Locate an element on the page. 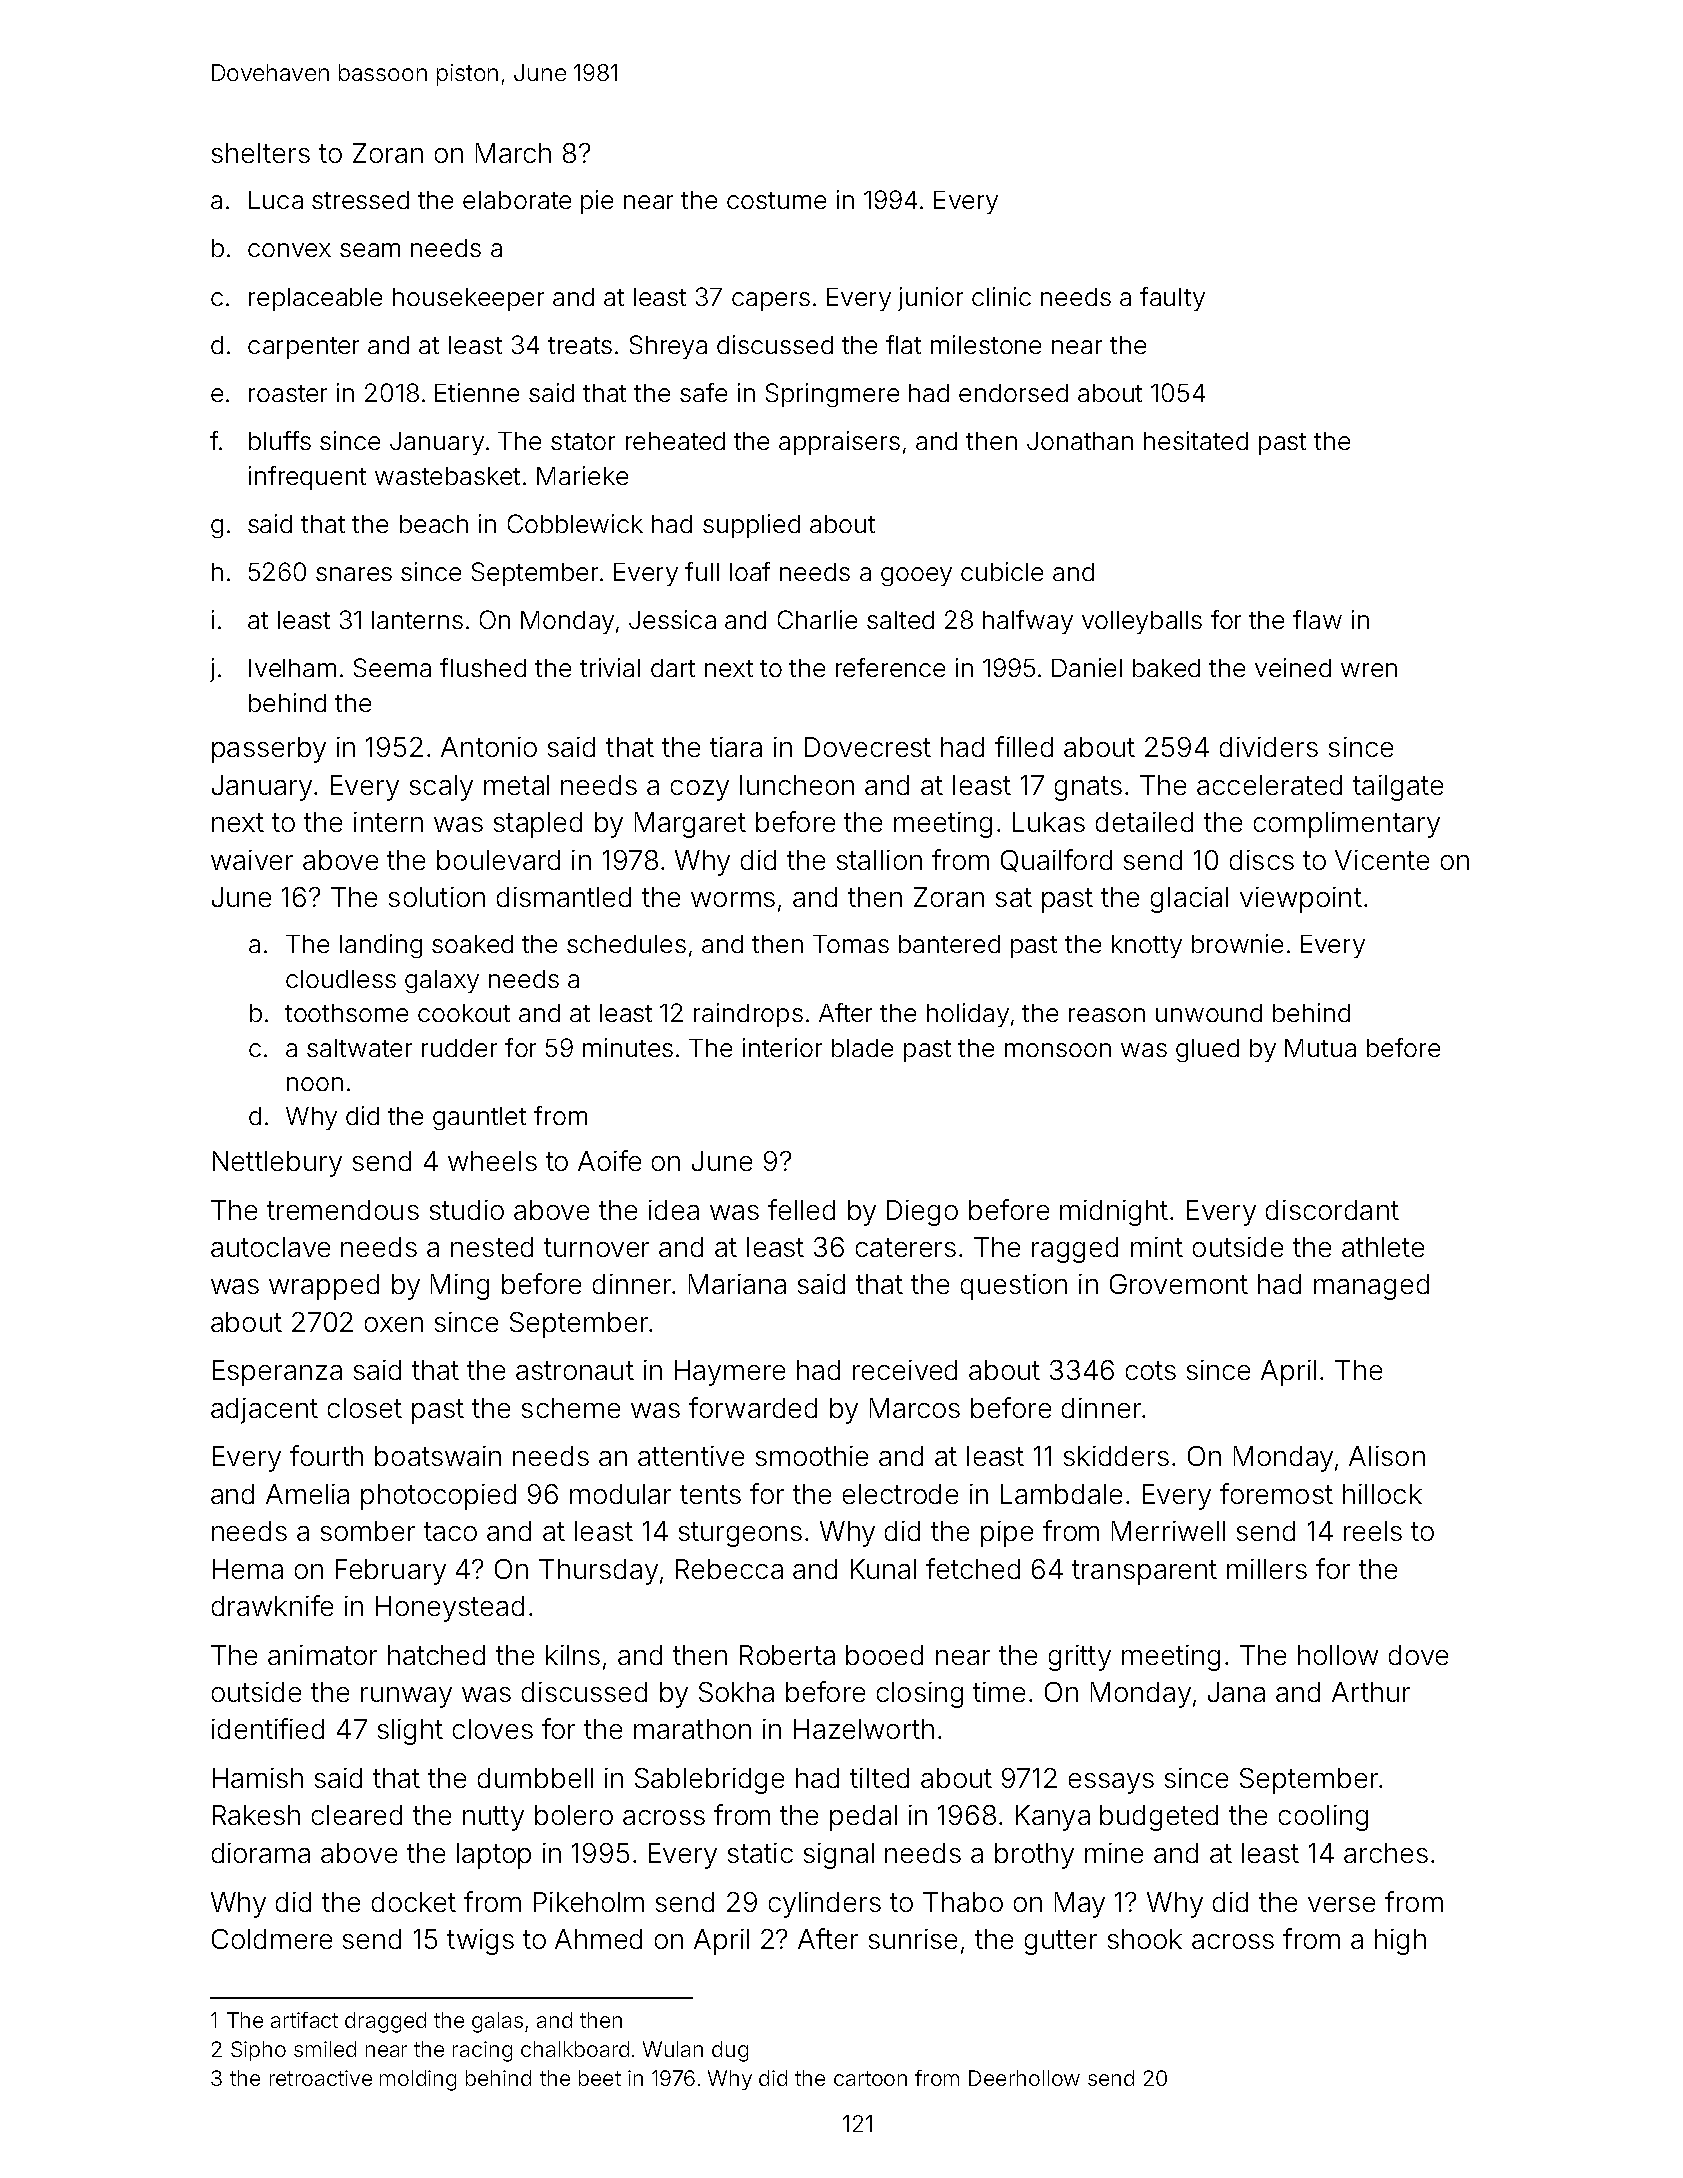 Image resolution: width=1683 pixels, height=2178 pixels. volleyballs is located at coordinates (1142, 622).
